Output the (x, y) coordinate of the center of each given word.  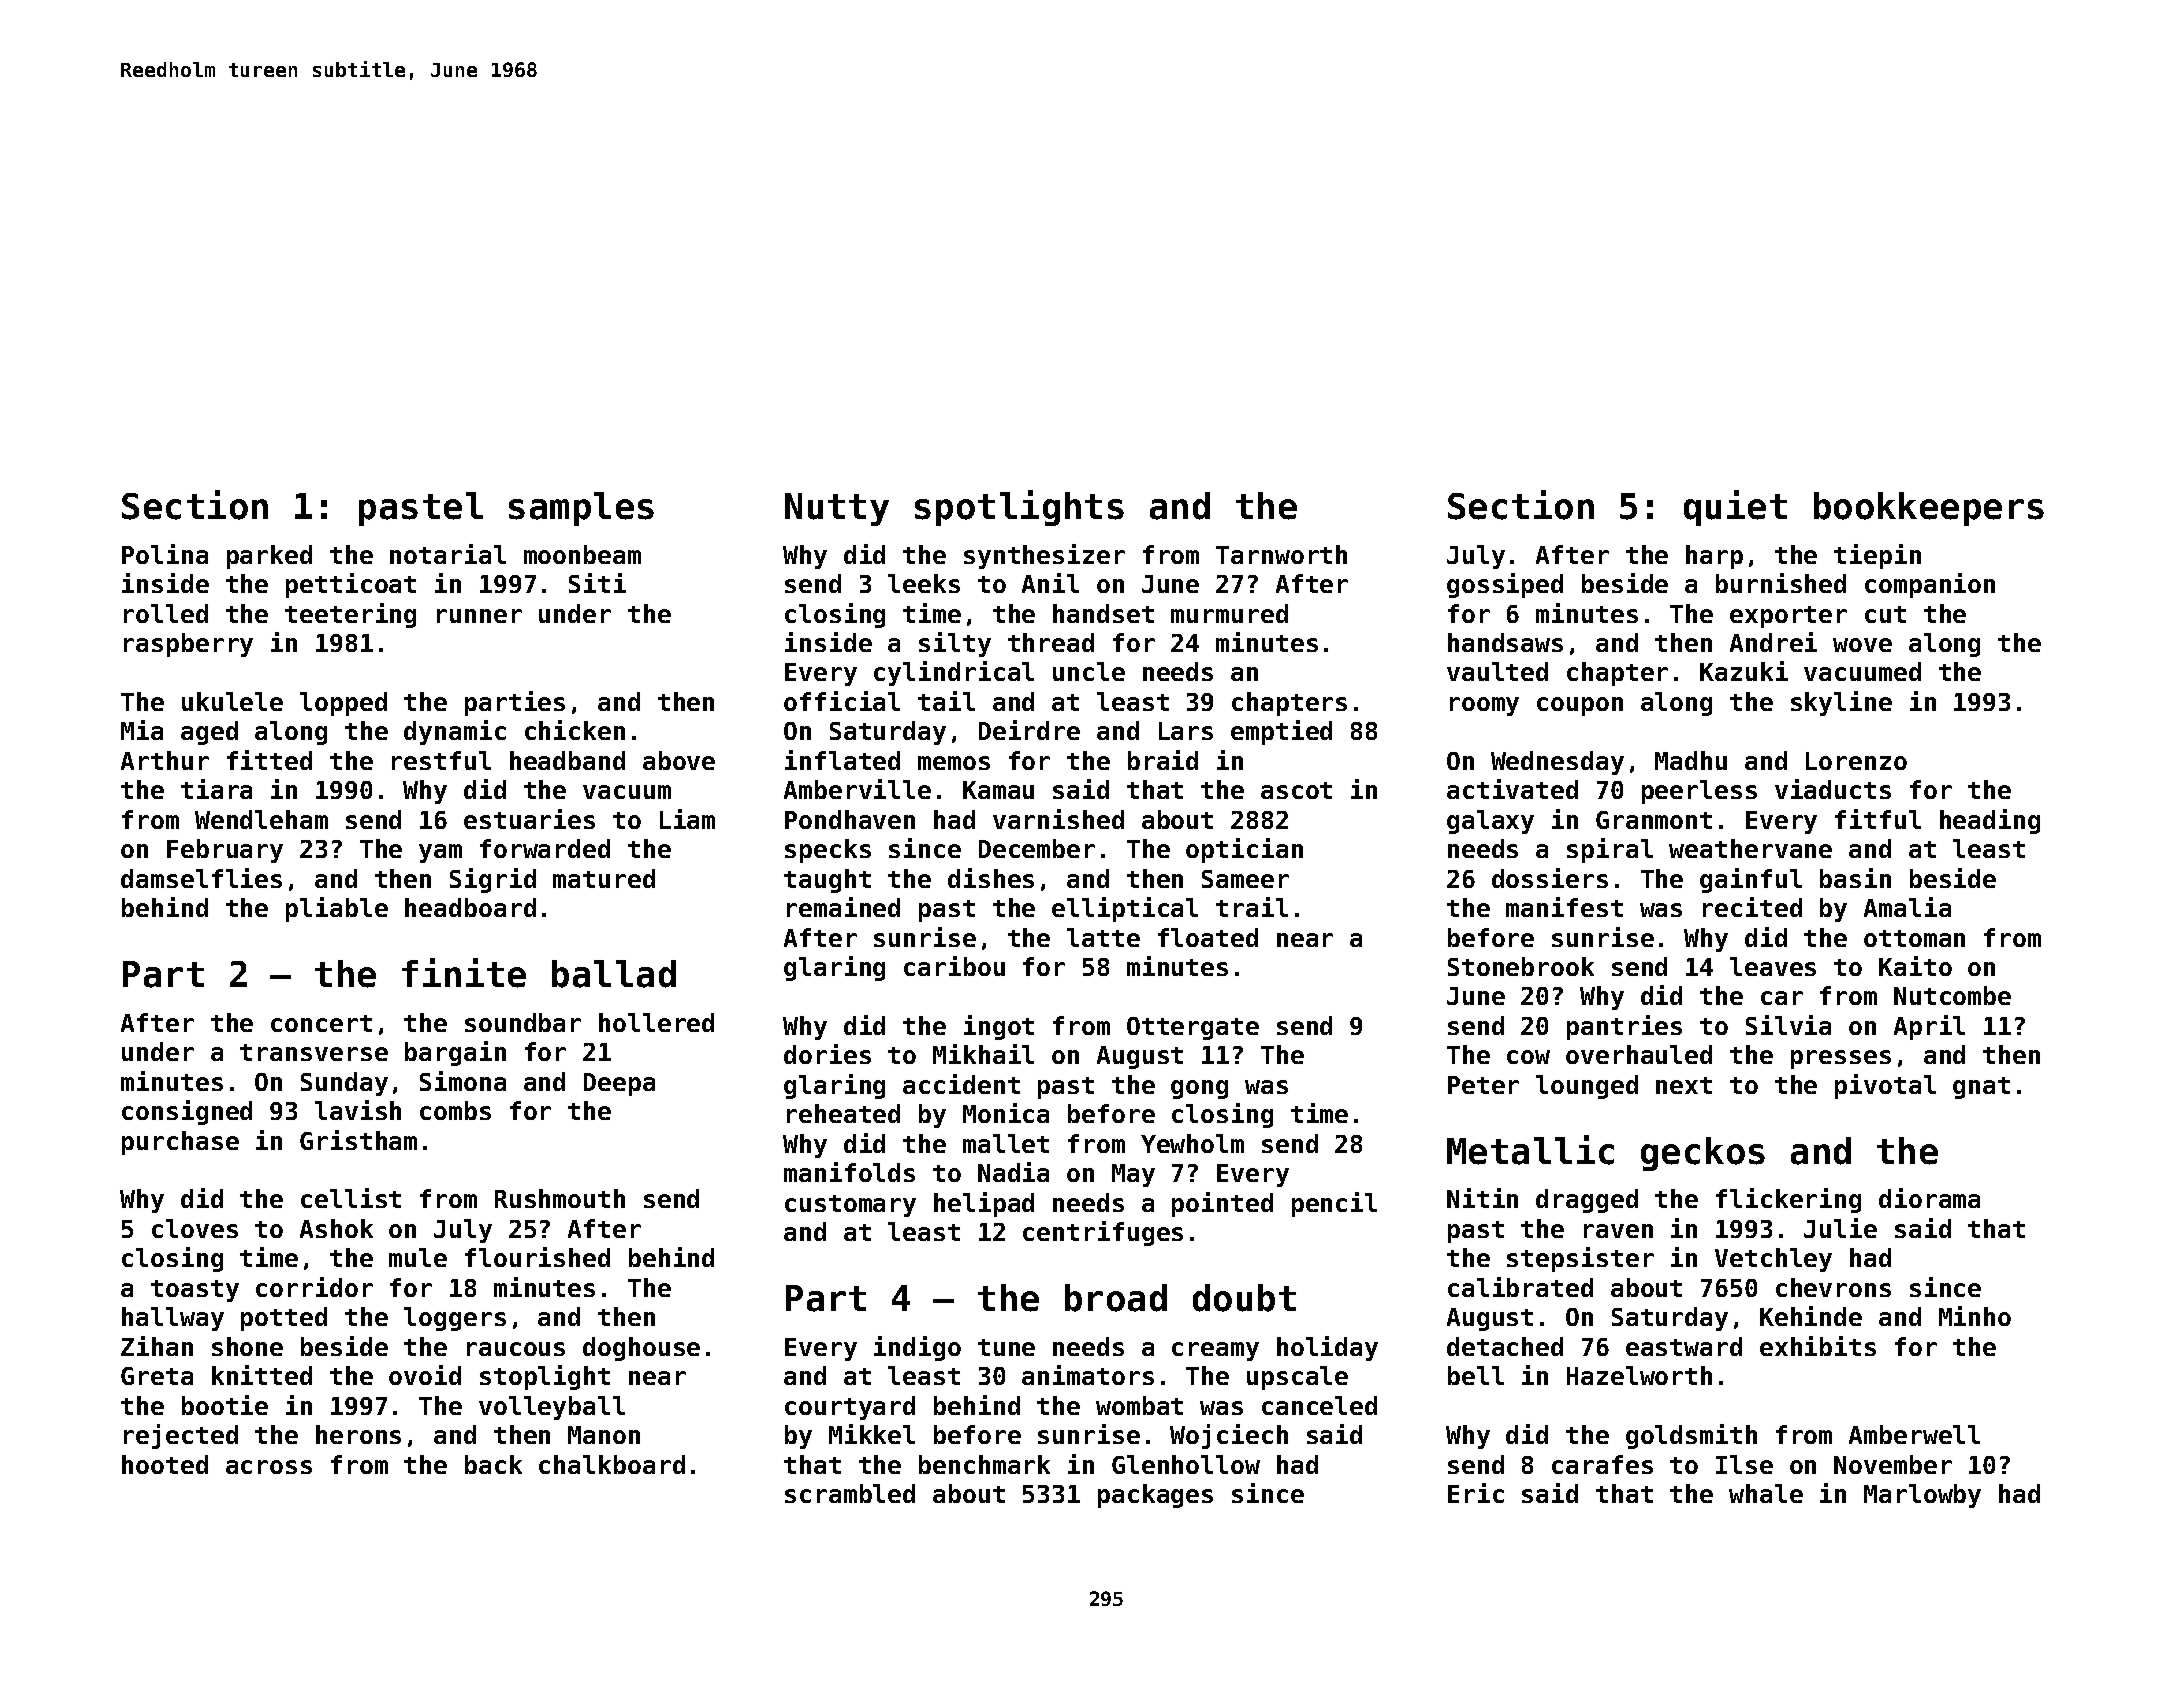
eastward (1684, 1346)
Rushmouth (560, 1198)
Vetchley (1773, 1260)
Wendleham (261, 819)
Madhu (1691, 760)
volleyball (552, 1408)
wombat (1139, 1405)
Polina (165, 554)
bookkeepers (1929, 509)
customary (850, 1206)
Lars (1186, 731)
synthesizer (1044, 556)
